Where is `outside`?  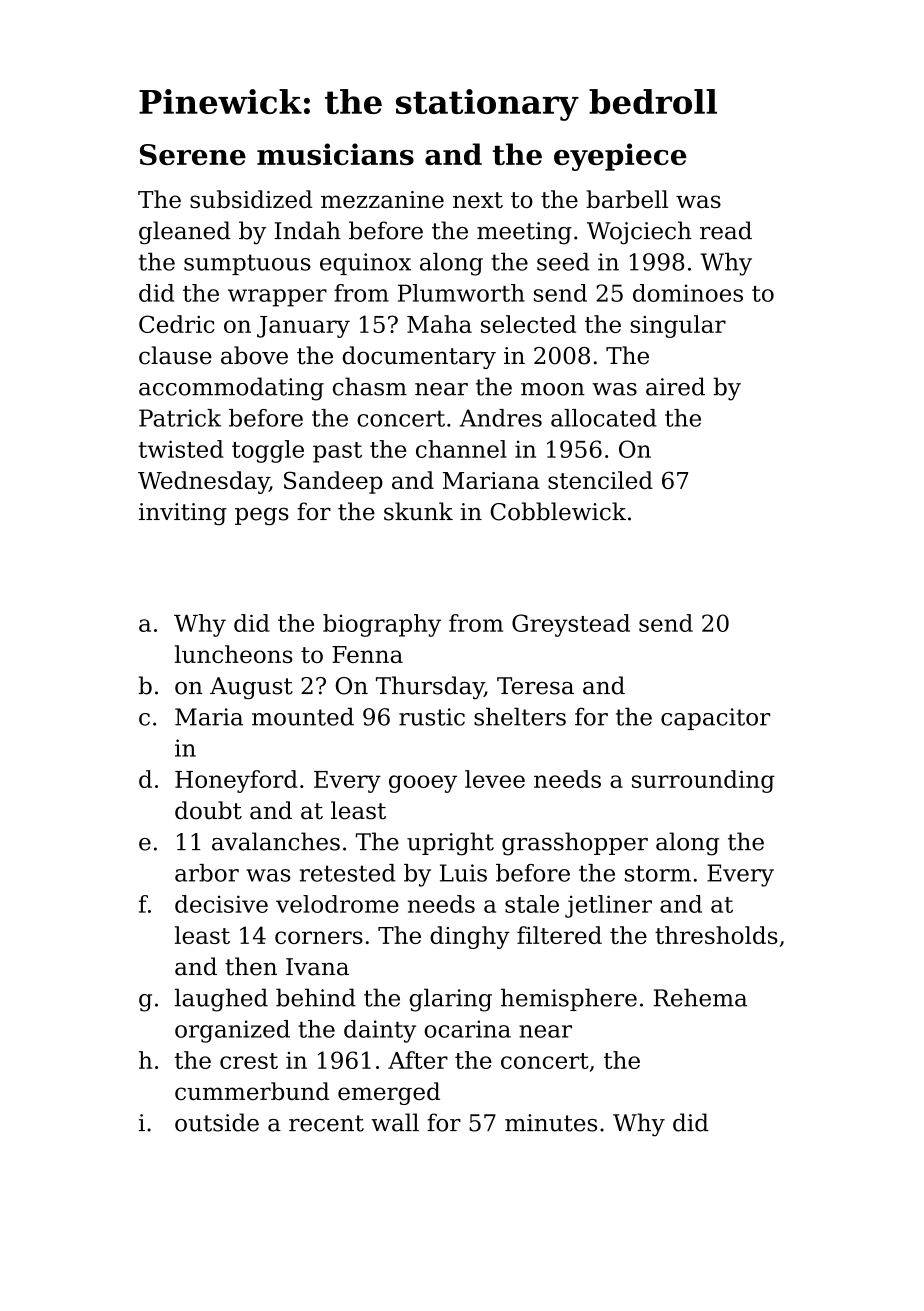
outside is located at coordinates (217, 1122).
